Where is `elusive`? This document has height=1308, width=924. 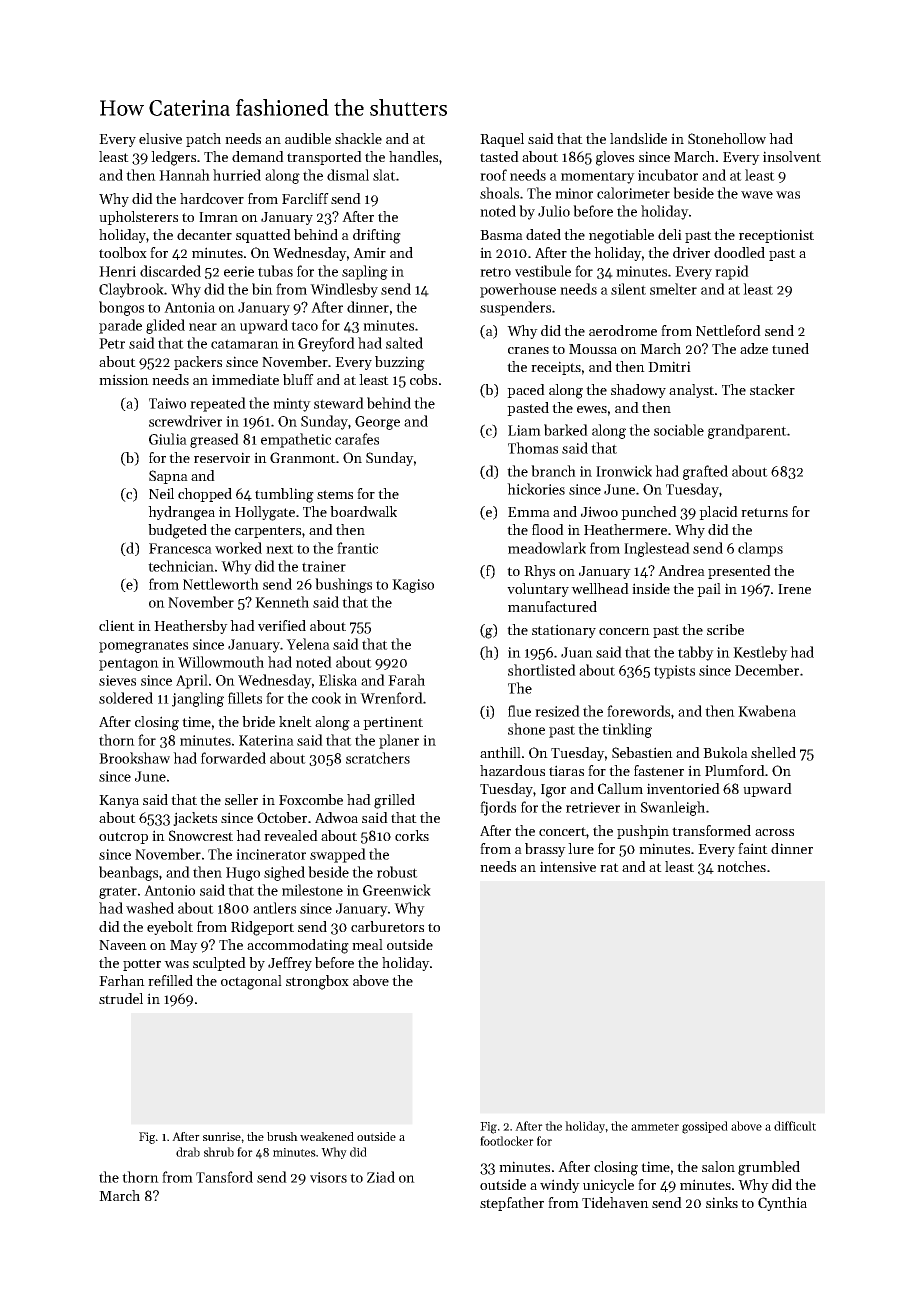 elusive is located at coordinates (160, 138).
